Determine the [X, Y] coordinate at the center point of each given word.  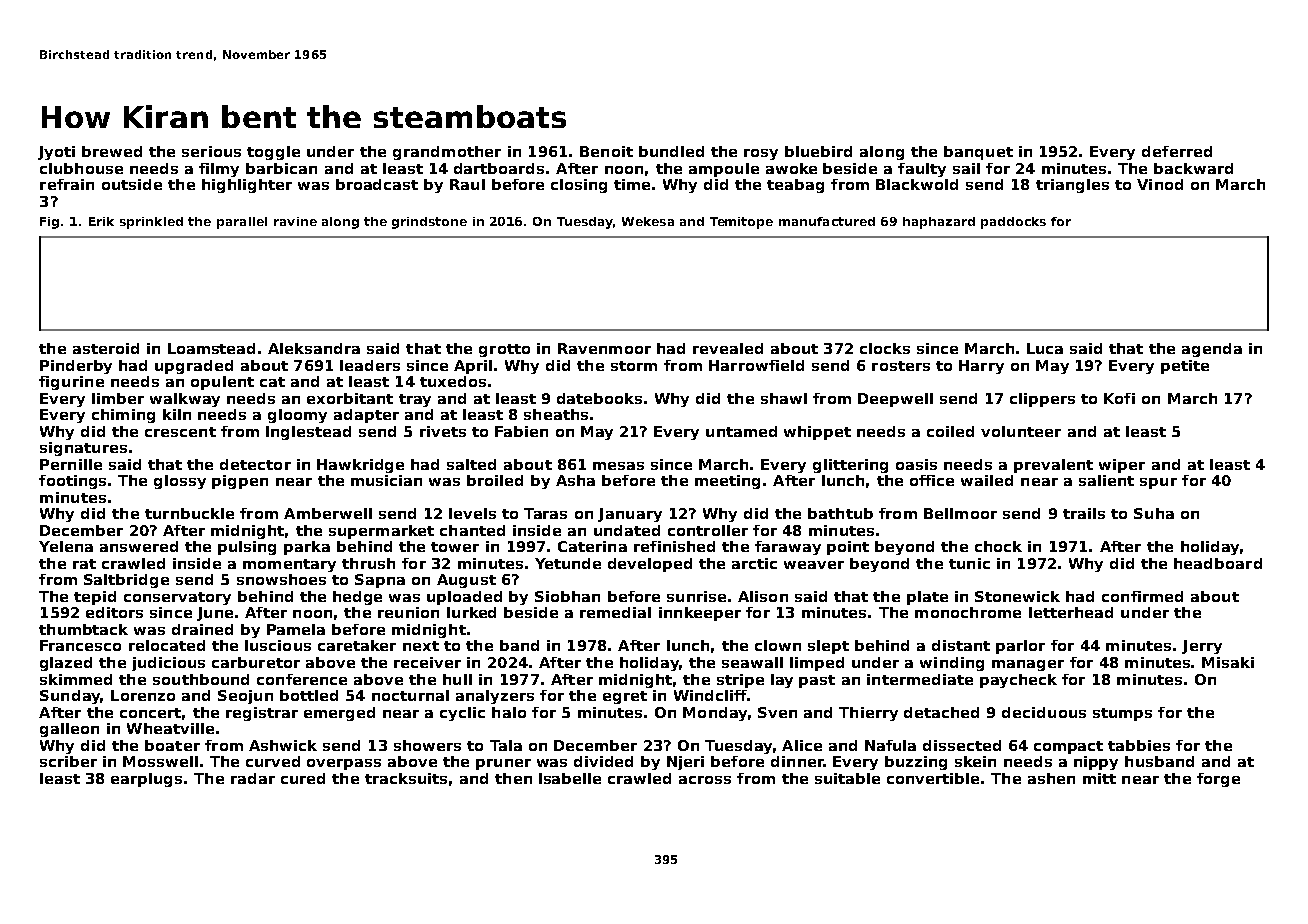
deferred [1177, 151]
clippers [1042, 400]
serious [211, 151]
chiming [123, 416]
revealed [728, 348]
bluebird [818, 151]
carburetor [256, 662]
